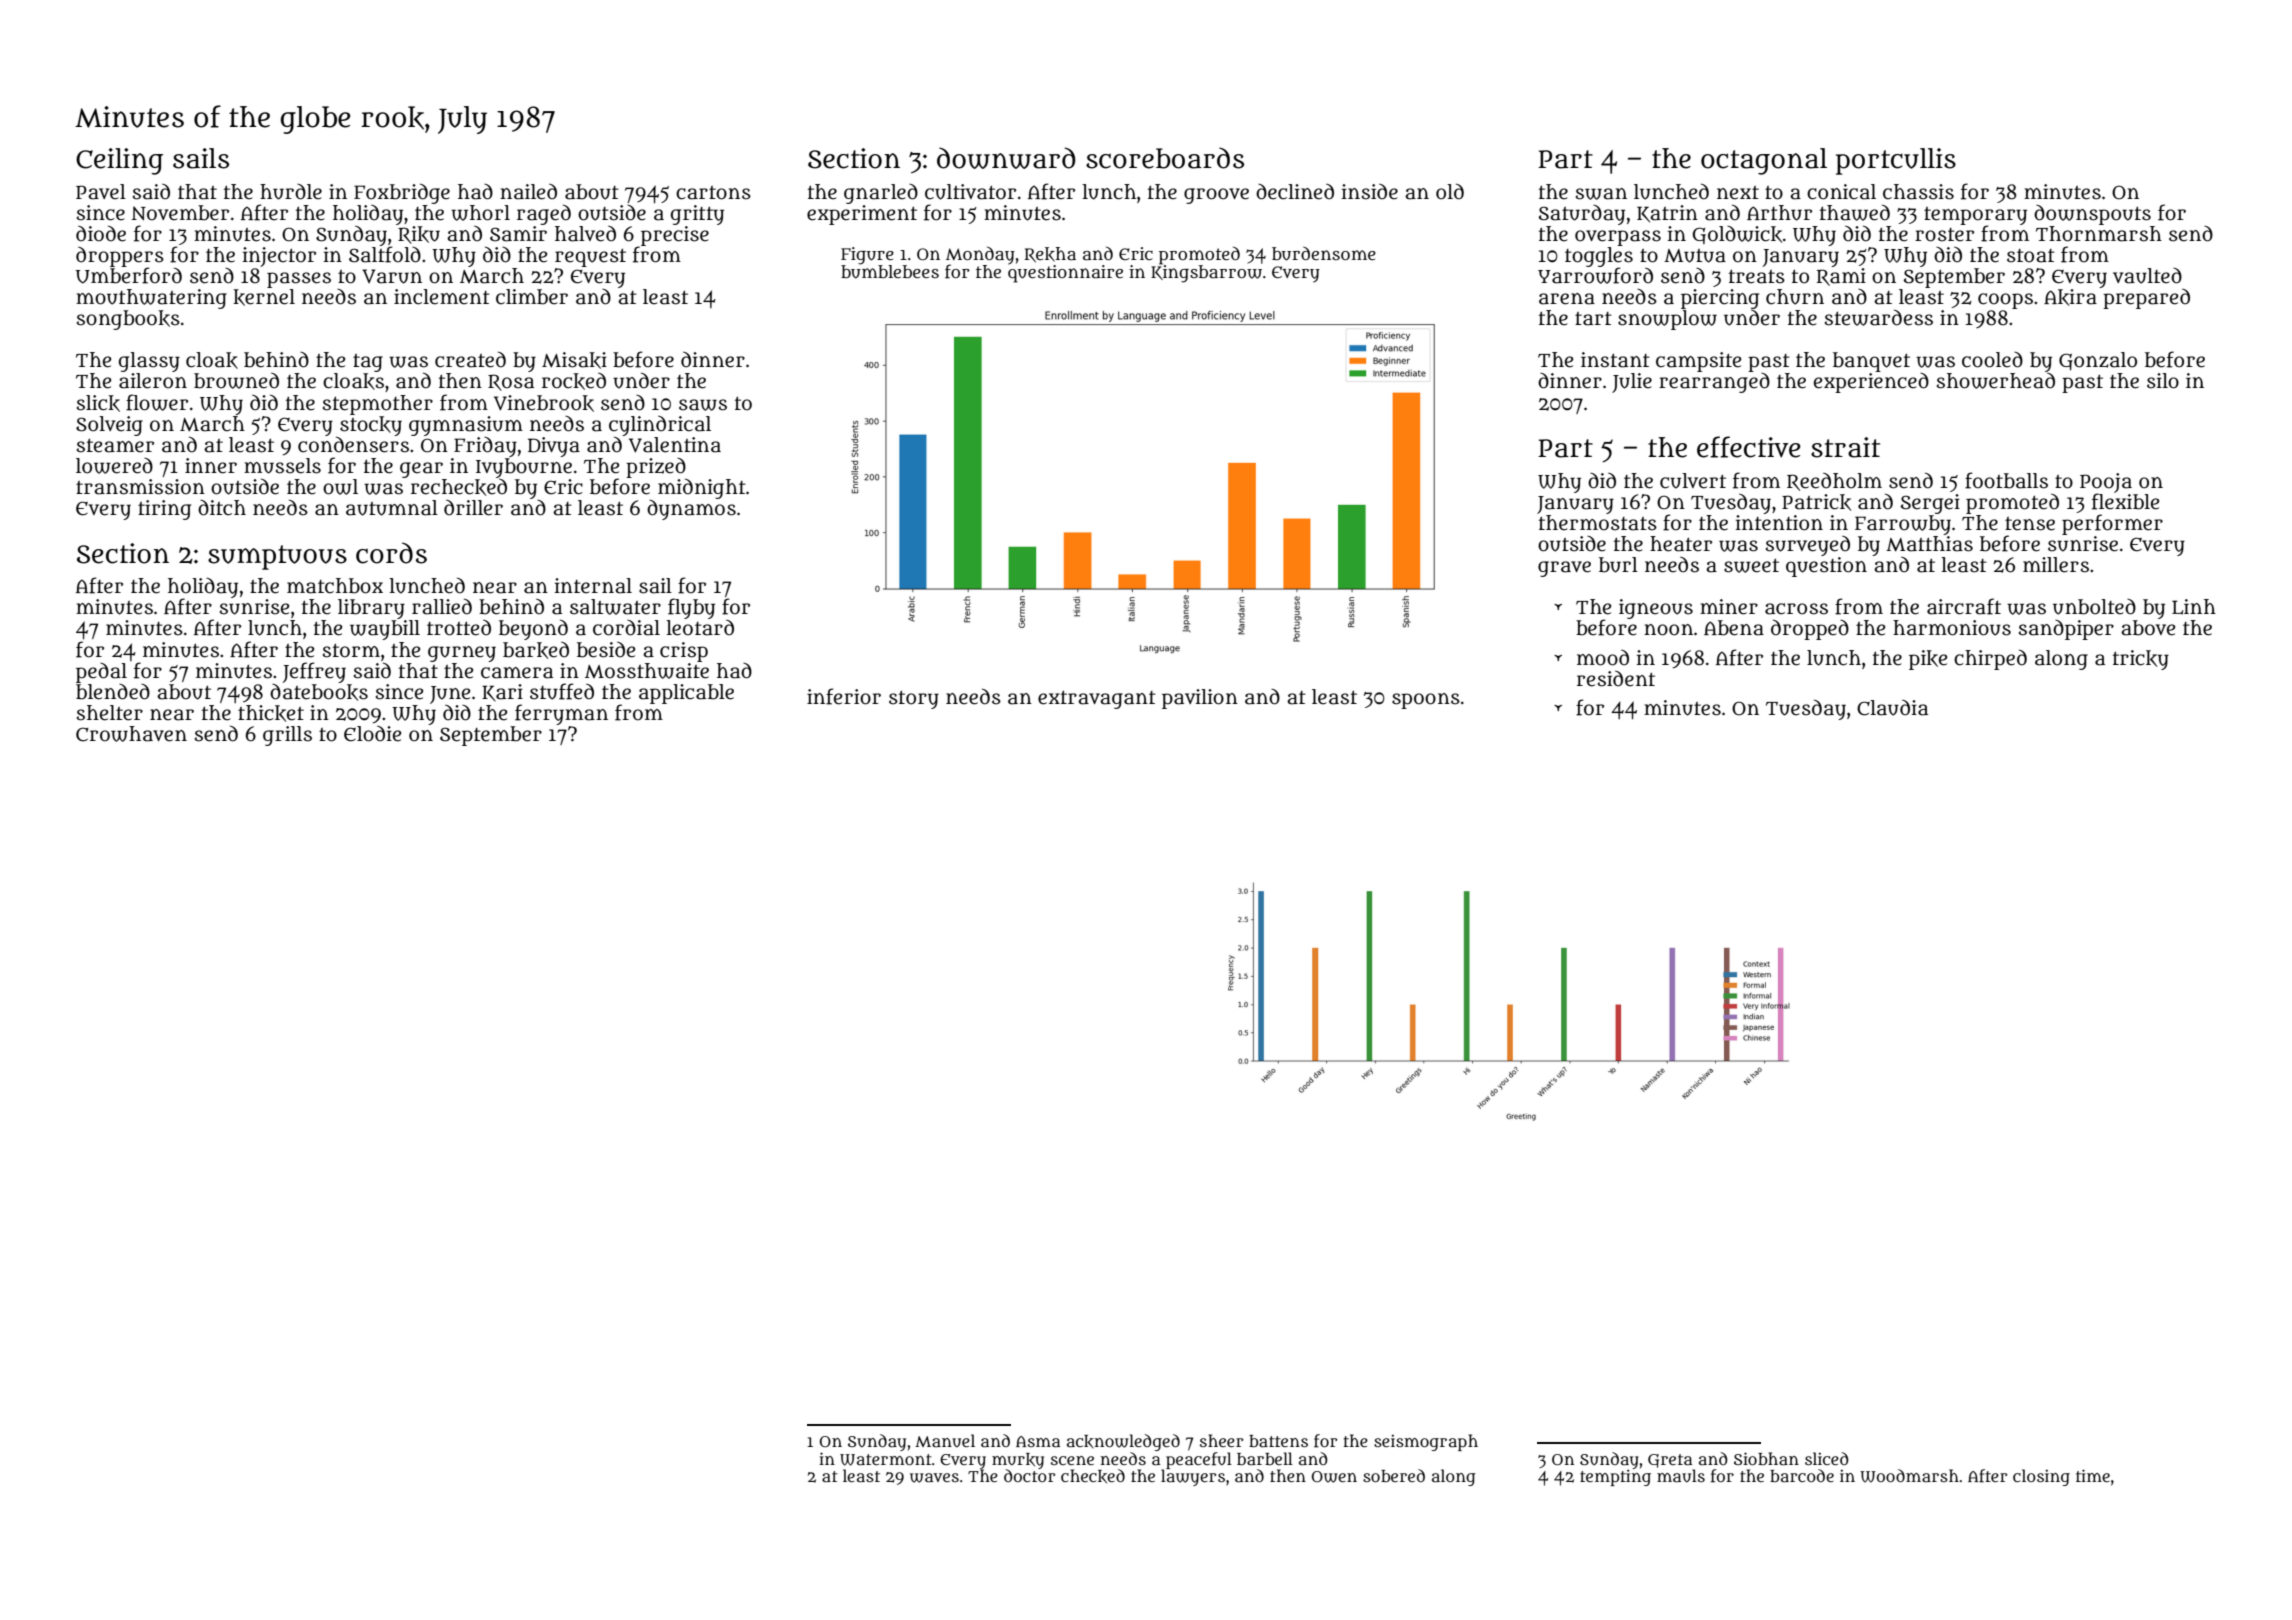  What do you see at coordinates (1749, 447) in the screenshot?
I see `effective` at bounding box center [1749, 447].
